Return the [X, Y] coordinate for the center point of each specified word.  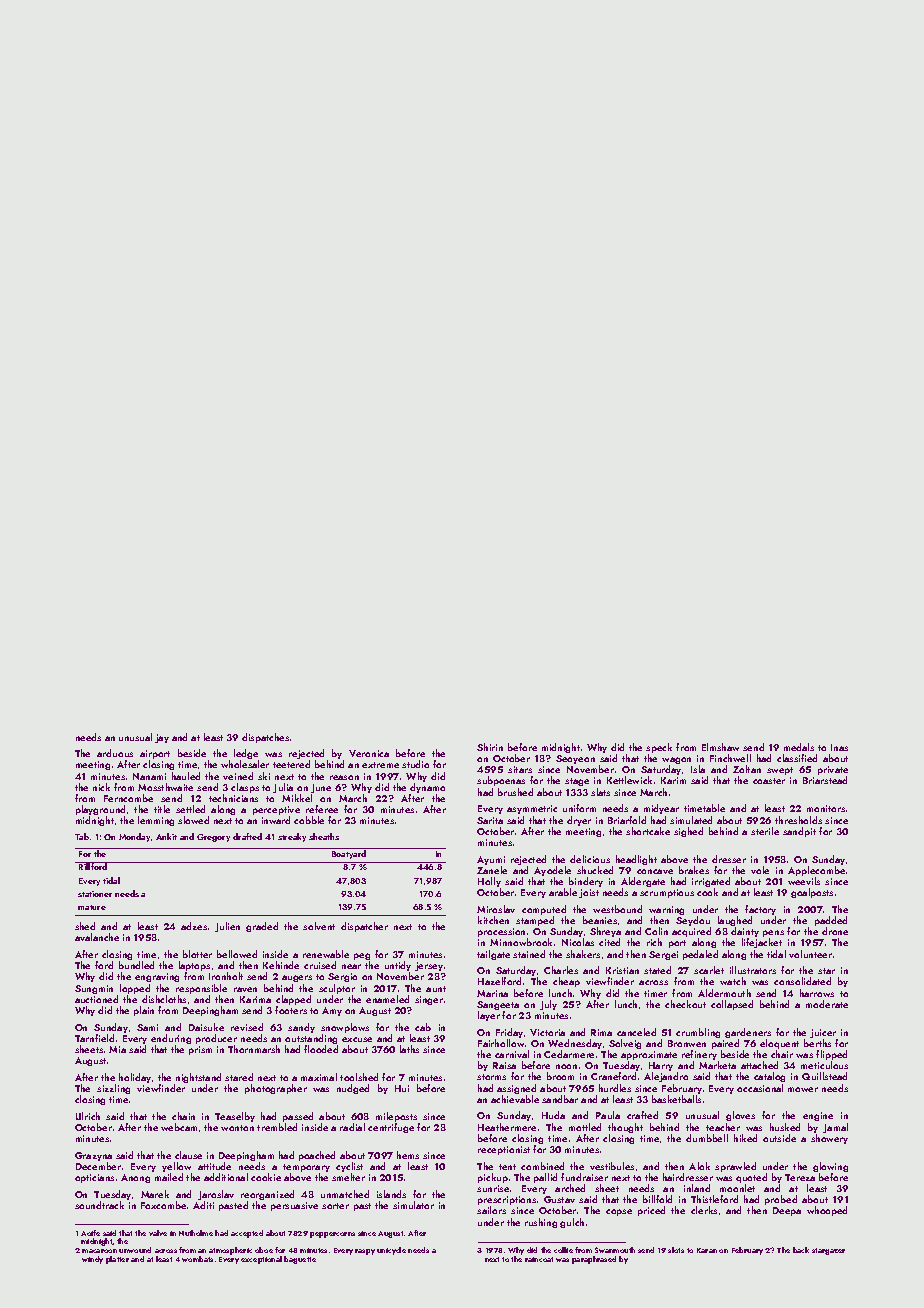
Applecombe [816, 871]
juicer [823, 1033]
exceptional [261, 1260]
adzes [194, 926]
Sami [147, 1027]
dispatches [265, 738]
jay [162, 738]
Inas [839, 747]
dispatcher [364, 927]
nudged [353, 1089]
